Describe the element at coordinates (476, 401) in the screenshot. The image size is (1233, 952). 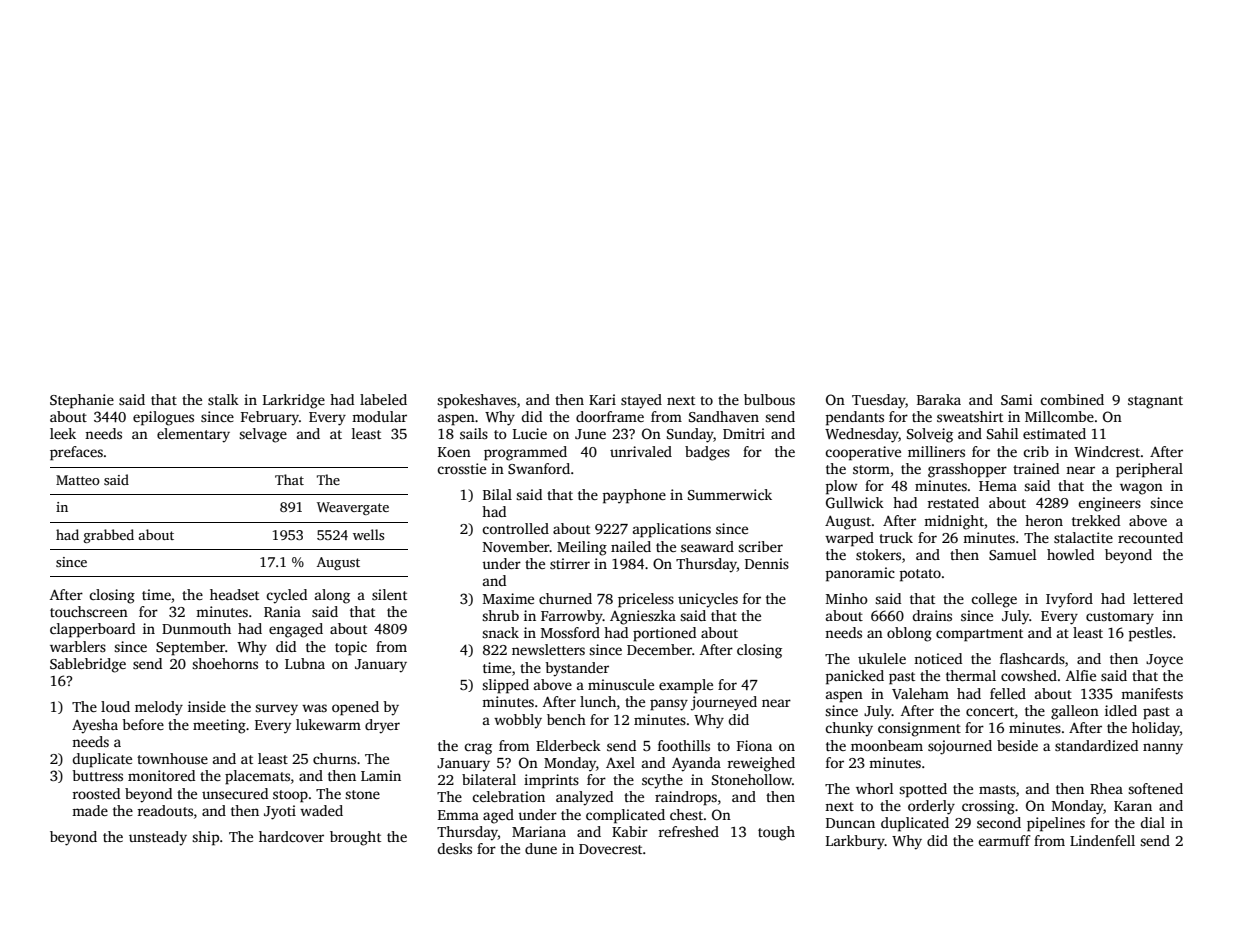
I see `spokeshaves` at that location.
